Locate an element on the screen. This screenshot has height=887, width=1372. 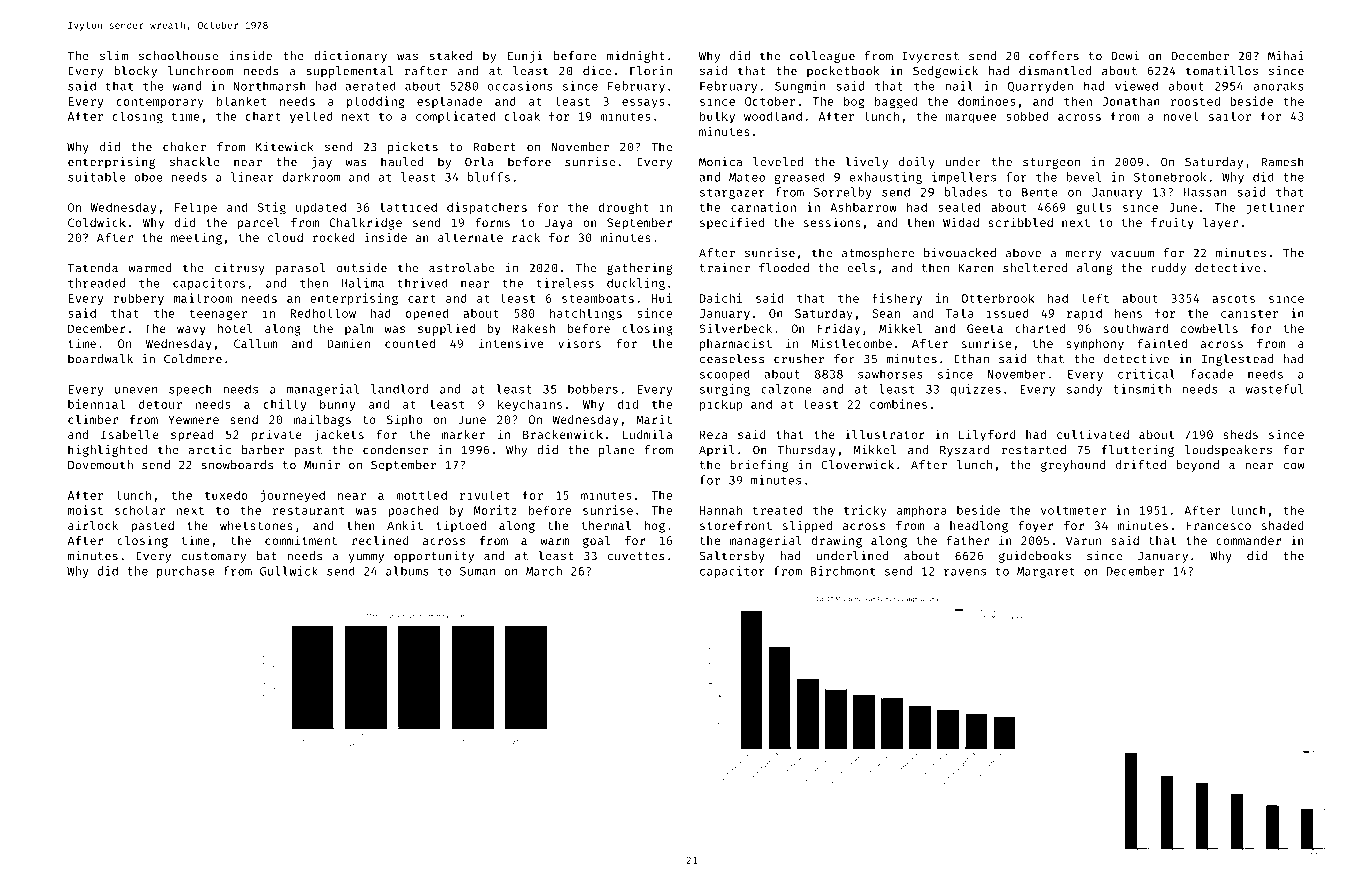
canister is located at coordinates (1249, 313).
